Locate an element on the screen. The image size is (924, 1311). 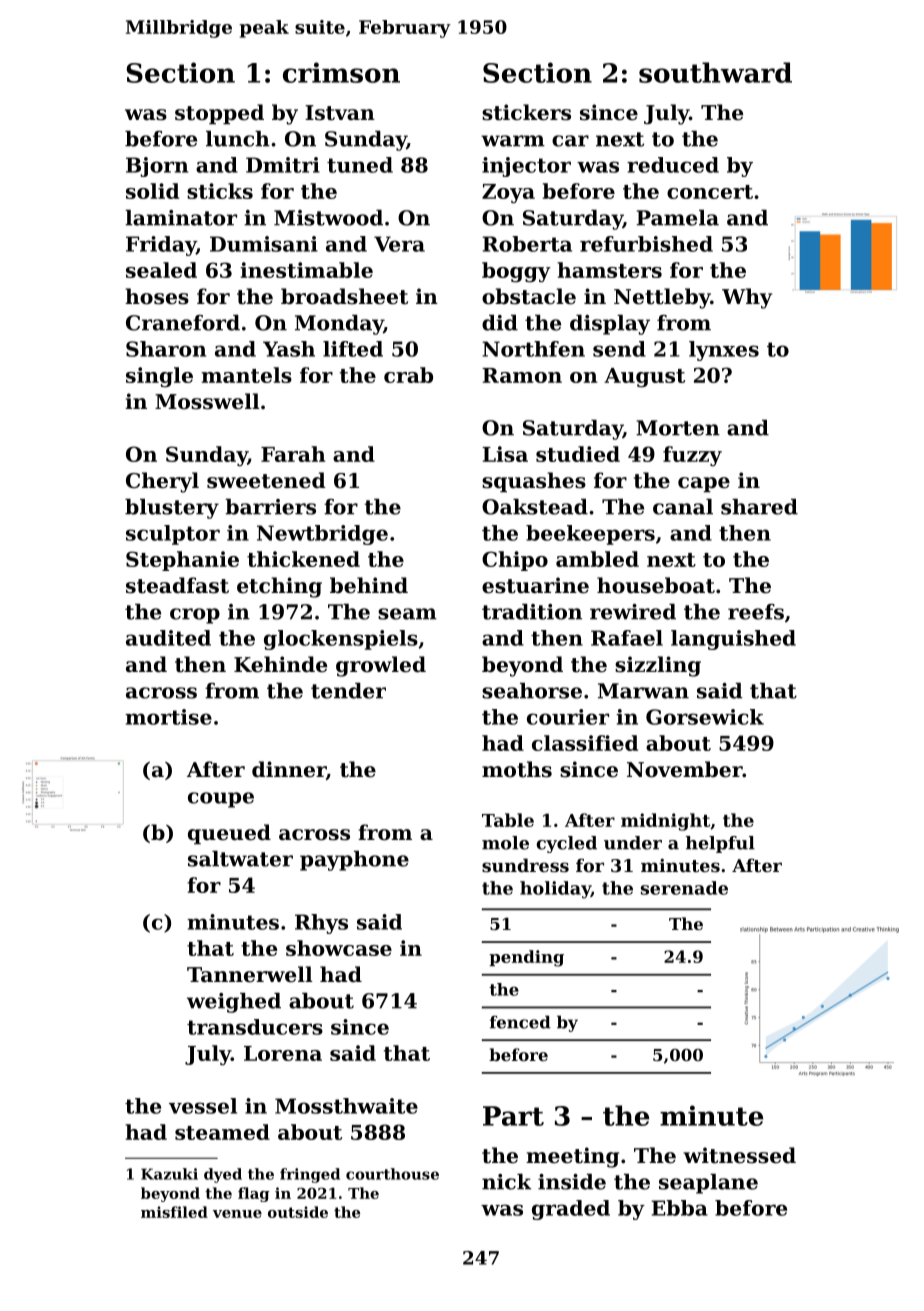
stickers is located at coordinates (526, 112).
